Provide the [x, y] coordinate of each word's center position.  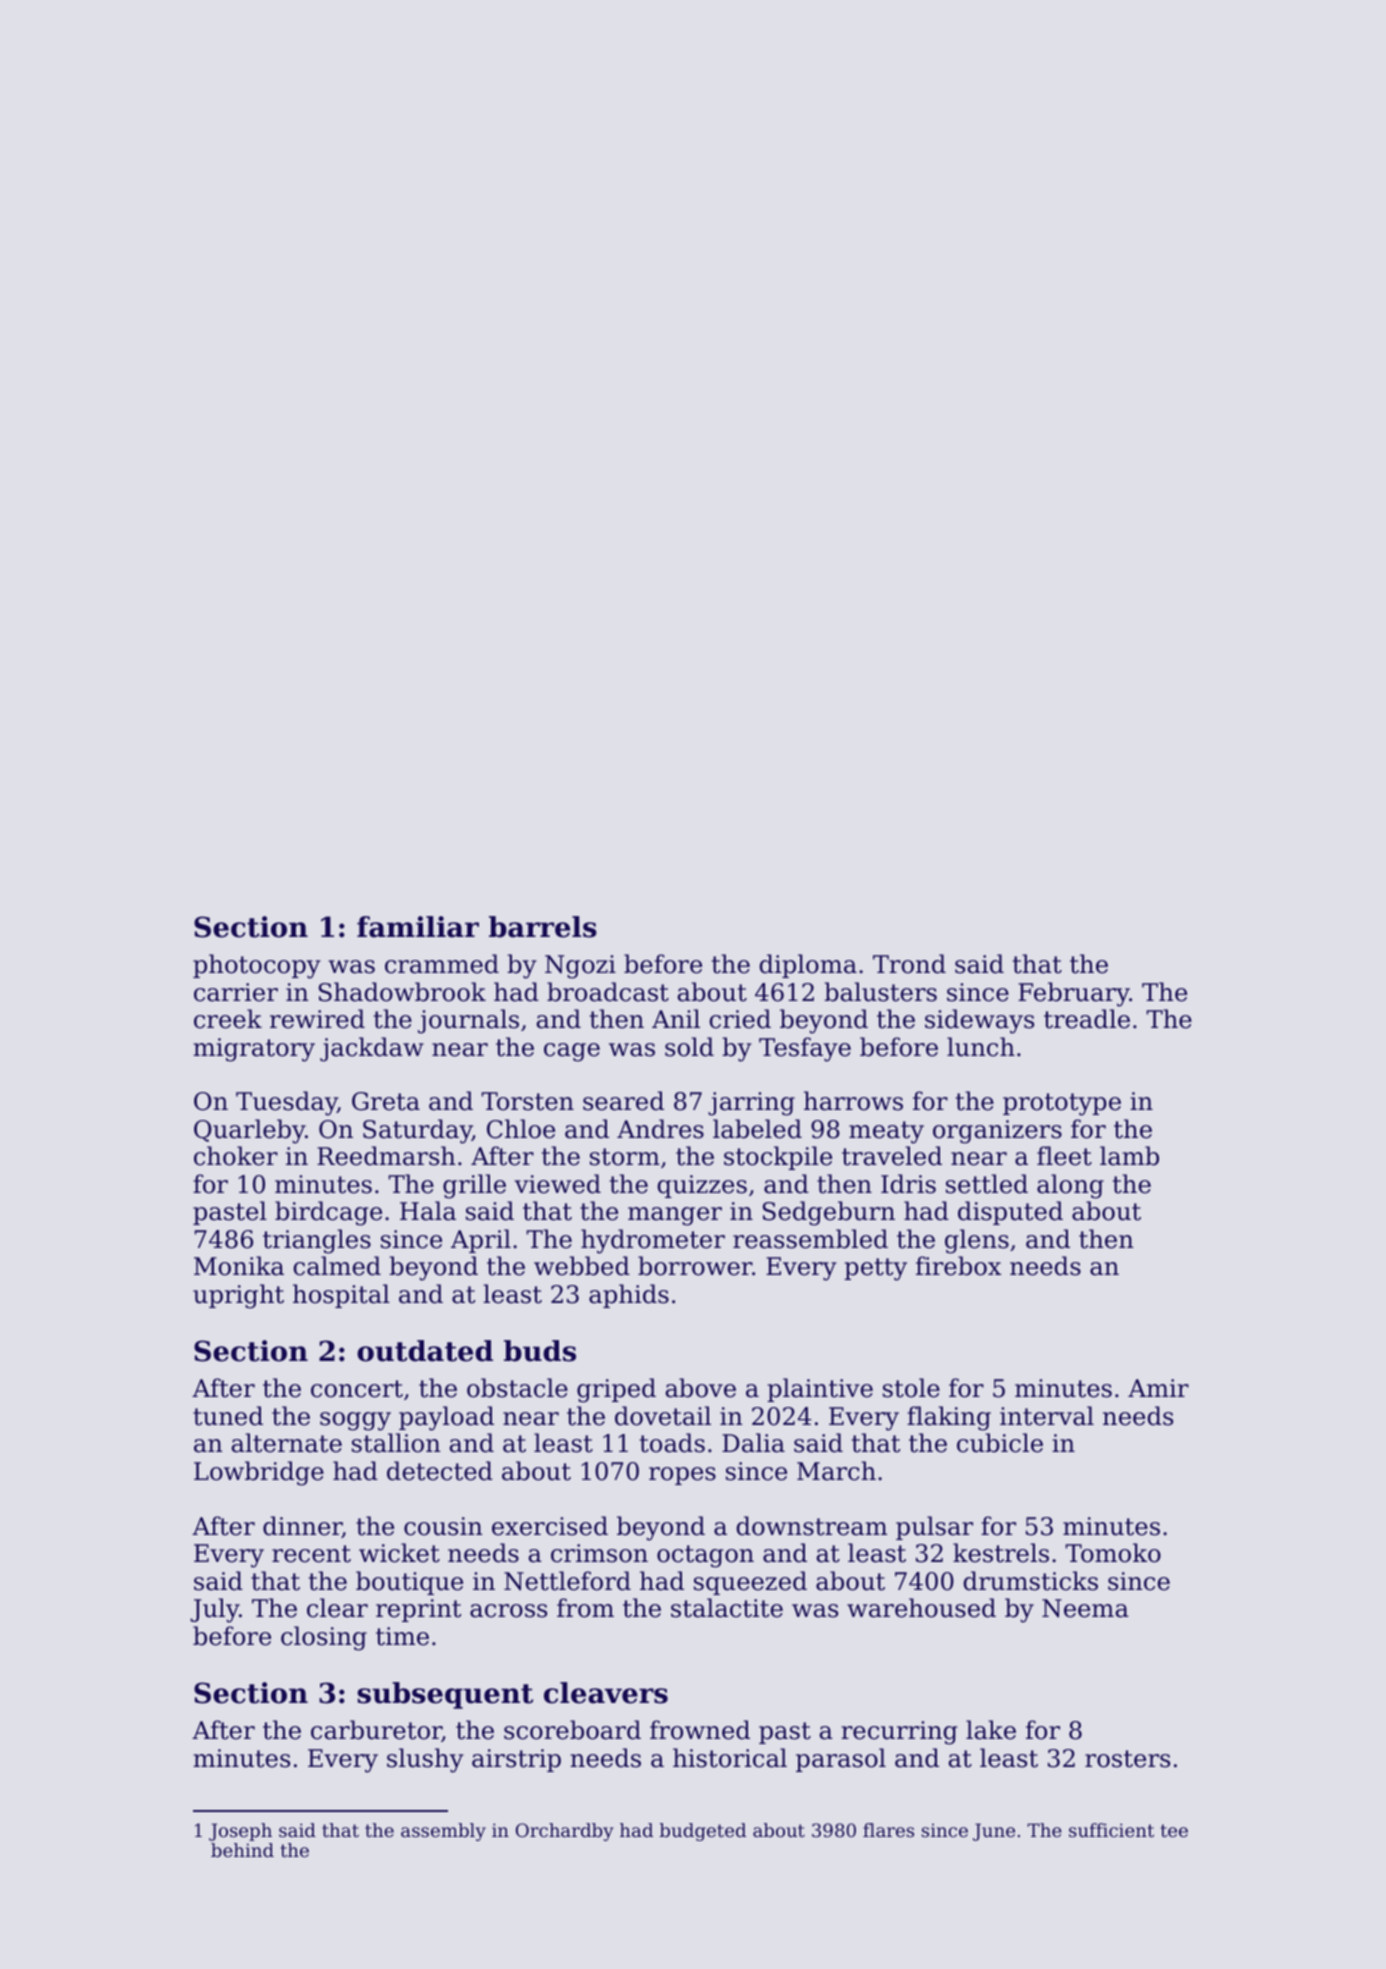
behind [242, 1850]
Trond [909, 964]
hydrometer [653, 1241]
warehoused [921, 1608]
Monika [239, 1266]
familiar [418, 927]
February [1073, 994]
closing [324, 1638]
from [585, 1608]
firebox [958, 1266]
